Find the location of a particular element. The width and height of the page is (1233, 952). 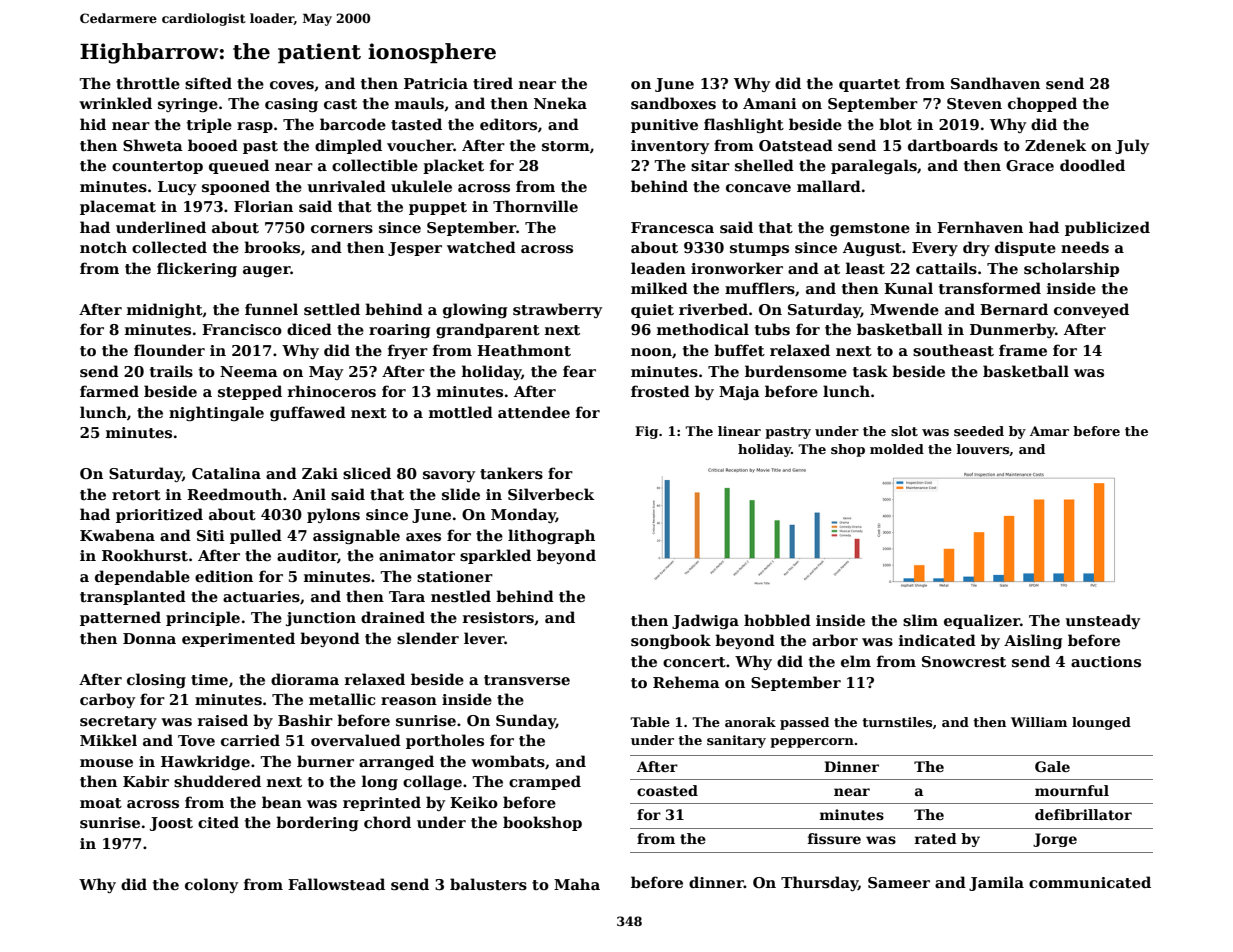

midnight is located at coordinates (165, 310).
